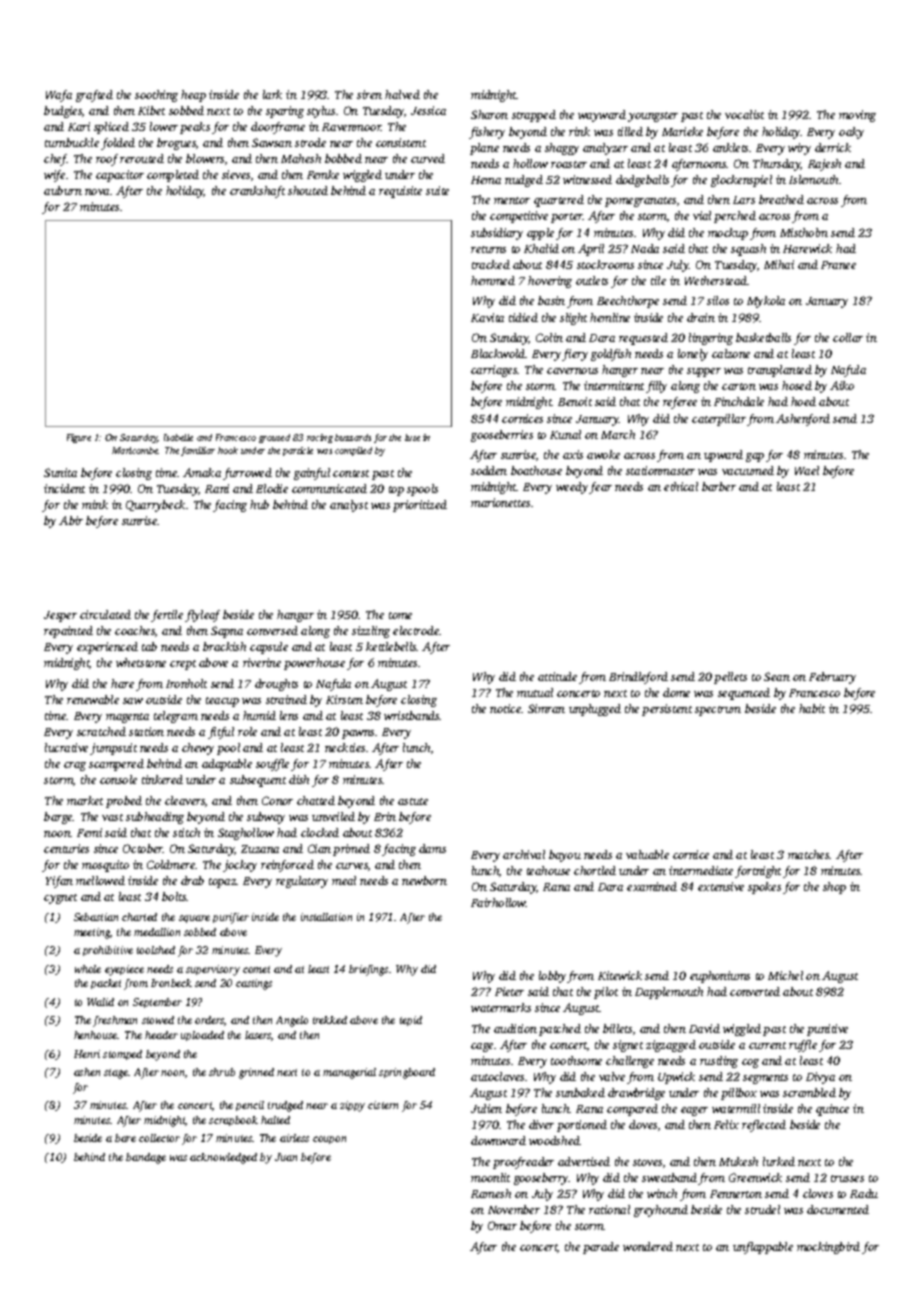 The image size is (924, 1308). Describe the element at coordinates (728, 234) in the screenshot. I see `mockup` at that location.
